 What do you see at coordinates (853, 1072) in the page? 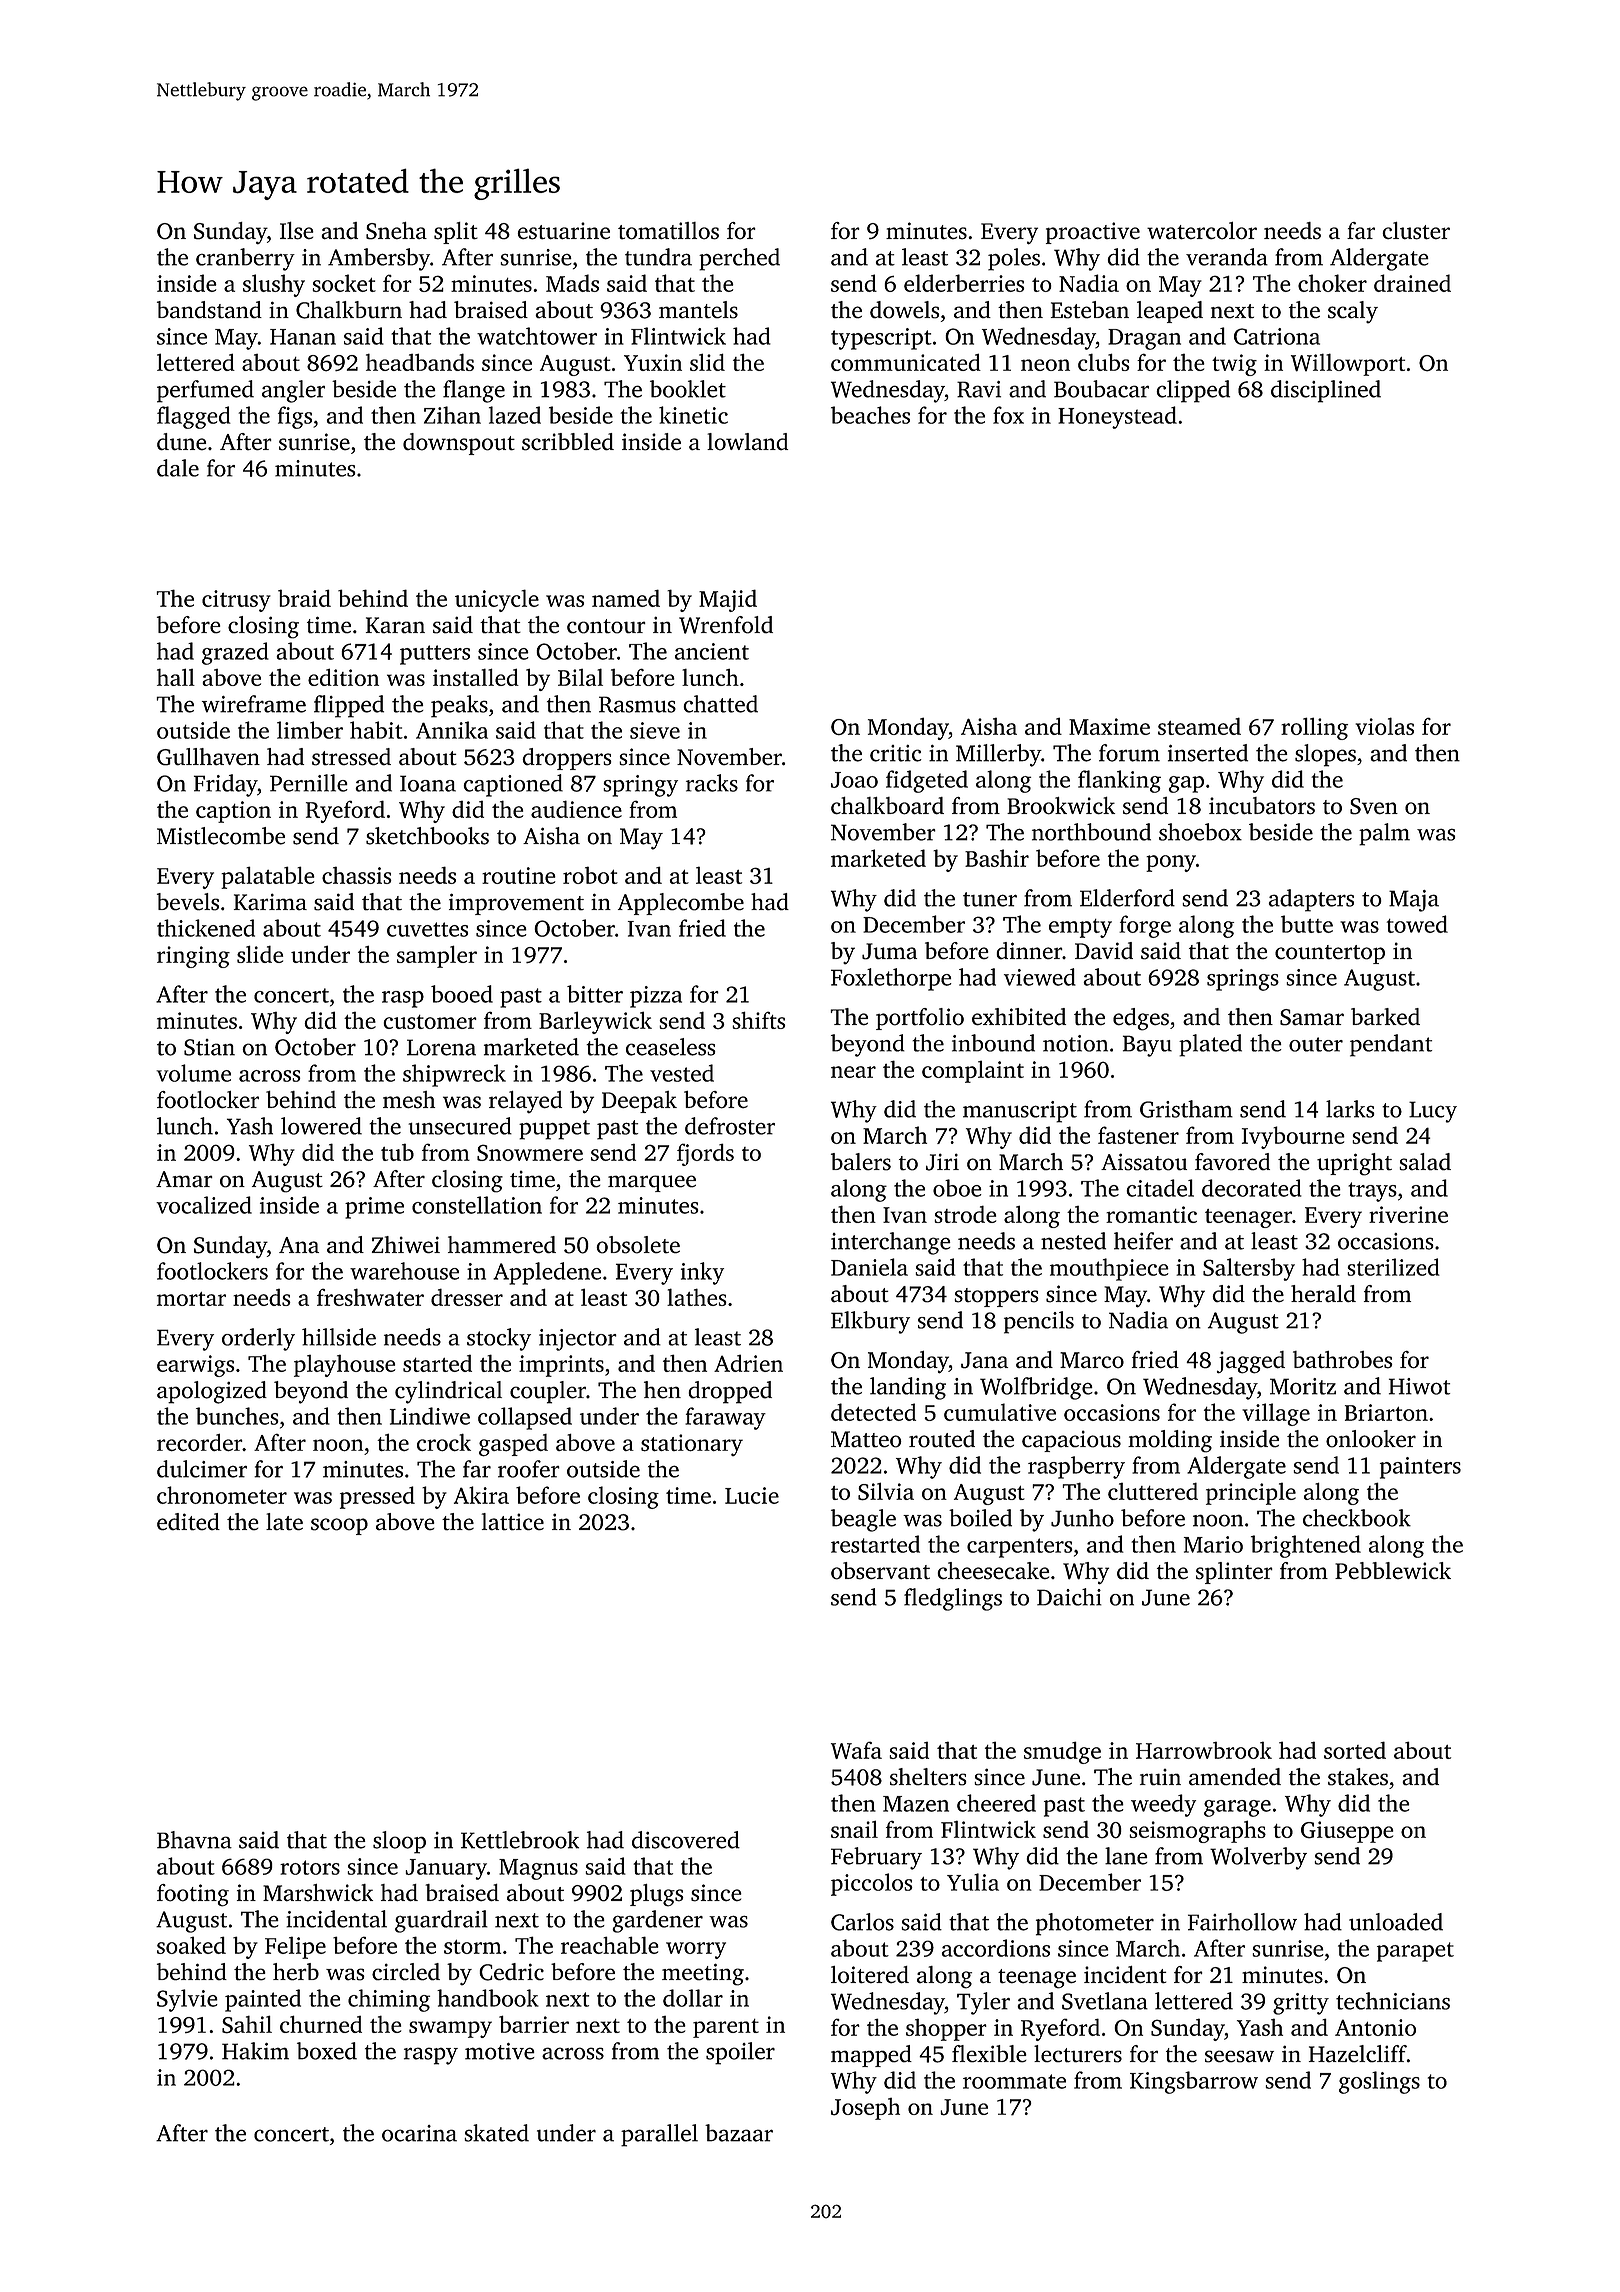
I see `near` at bounding box center [853, 1072].
